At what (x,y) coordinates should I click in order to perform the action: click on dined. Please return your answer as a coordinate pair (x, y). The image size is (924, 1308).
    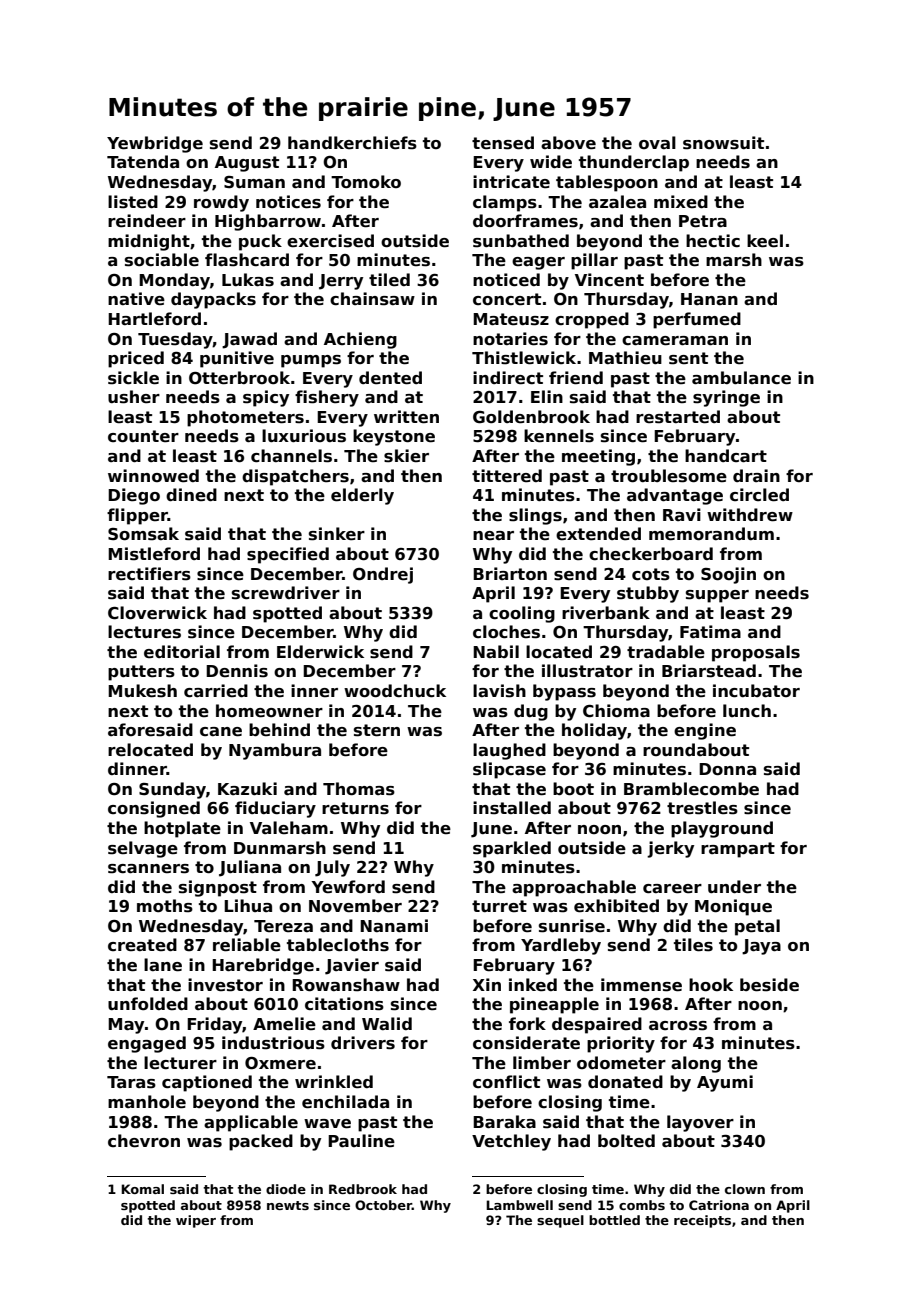
    Looking at the image, I should click on (191, 495).
